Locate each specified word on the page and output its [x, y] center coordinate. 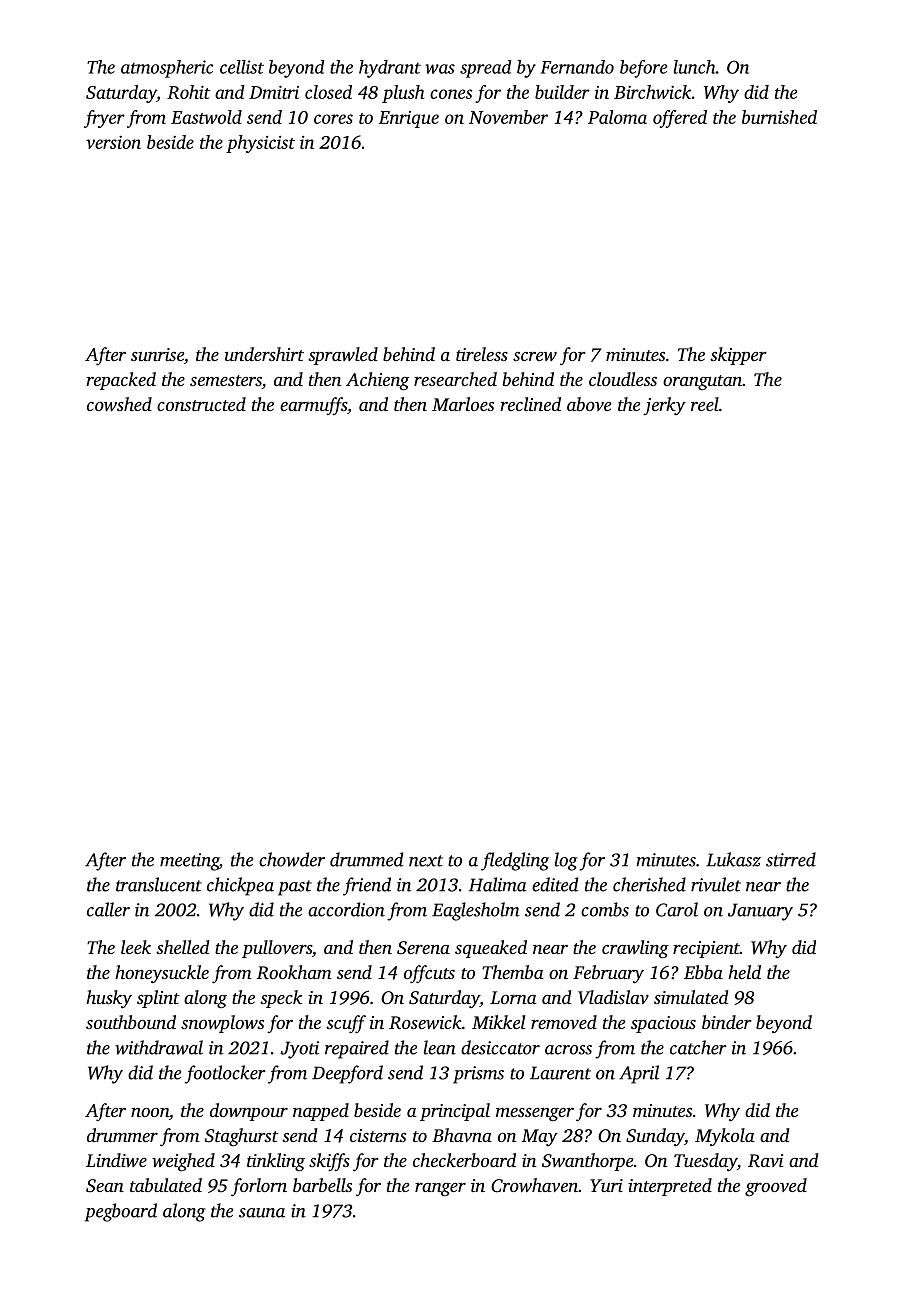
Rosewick [425, 1022]
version [113, 142]
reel [705, 404]
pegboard [121, 1212]
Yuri [606, 1185]
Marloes [463, 404]
